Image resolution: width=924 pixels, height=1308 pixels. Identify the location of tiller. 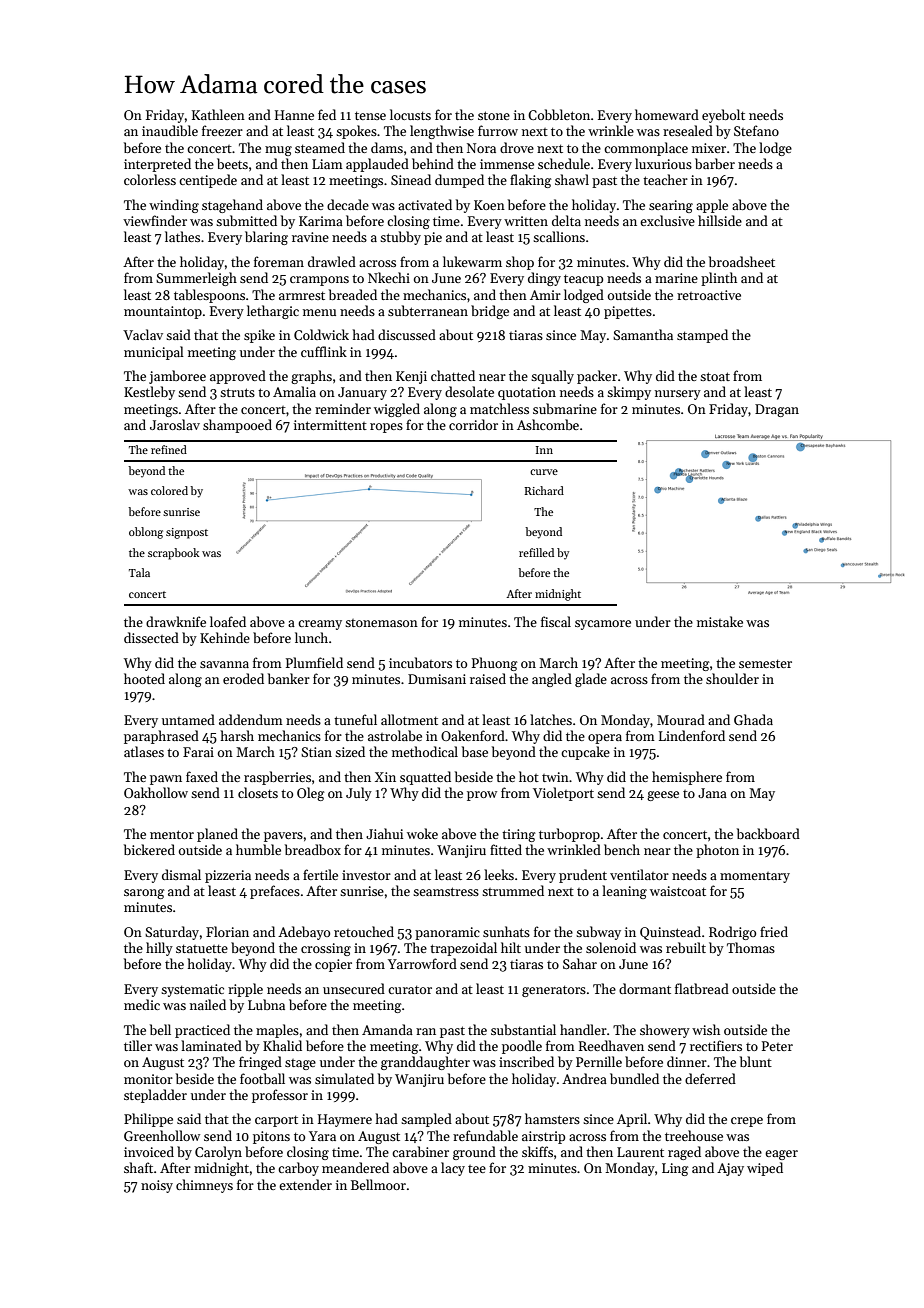
(138, 1045).
